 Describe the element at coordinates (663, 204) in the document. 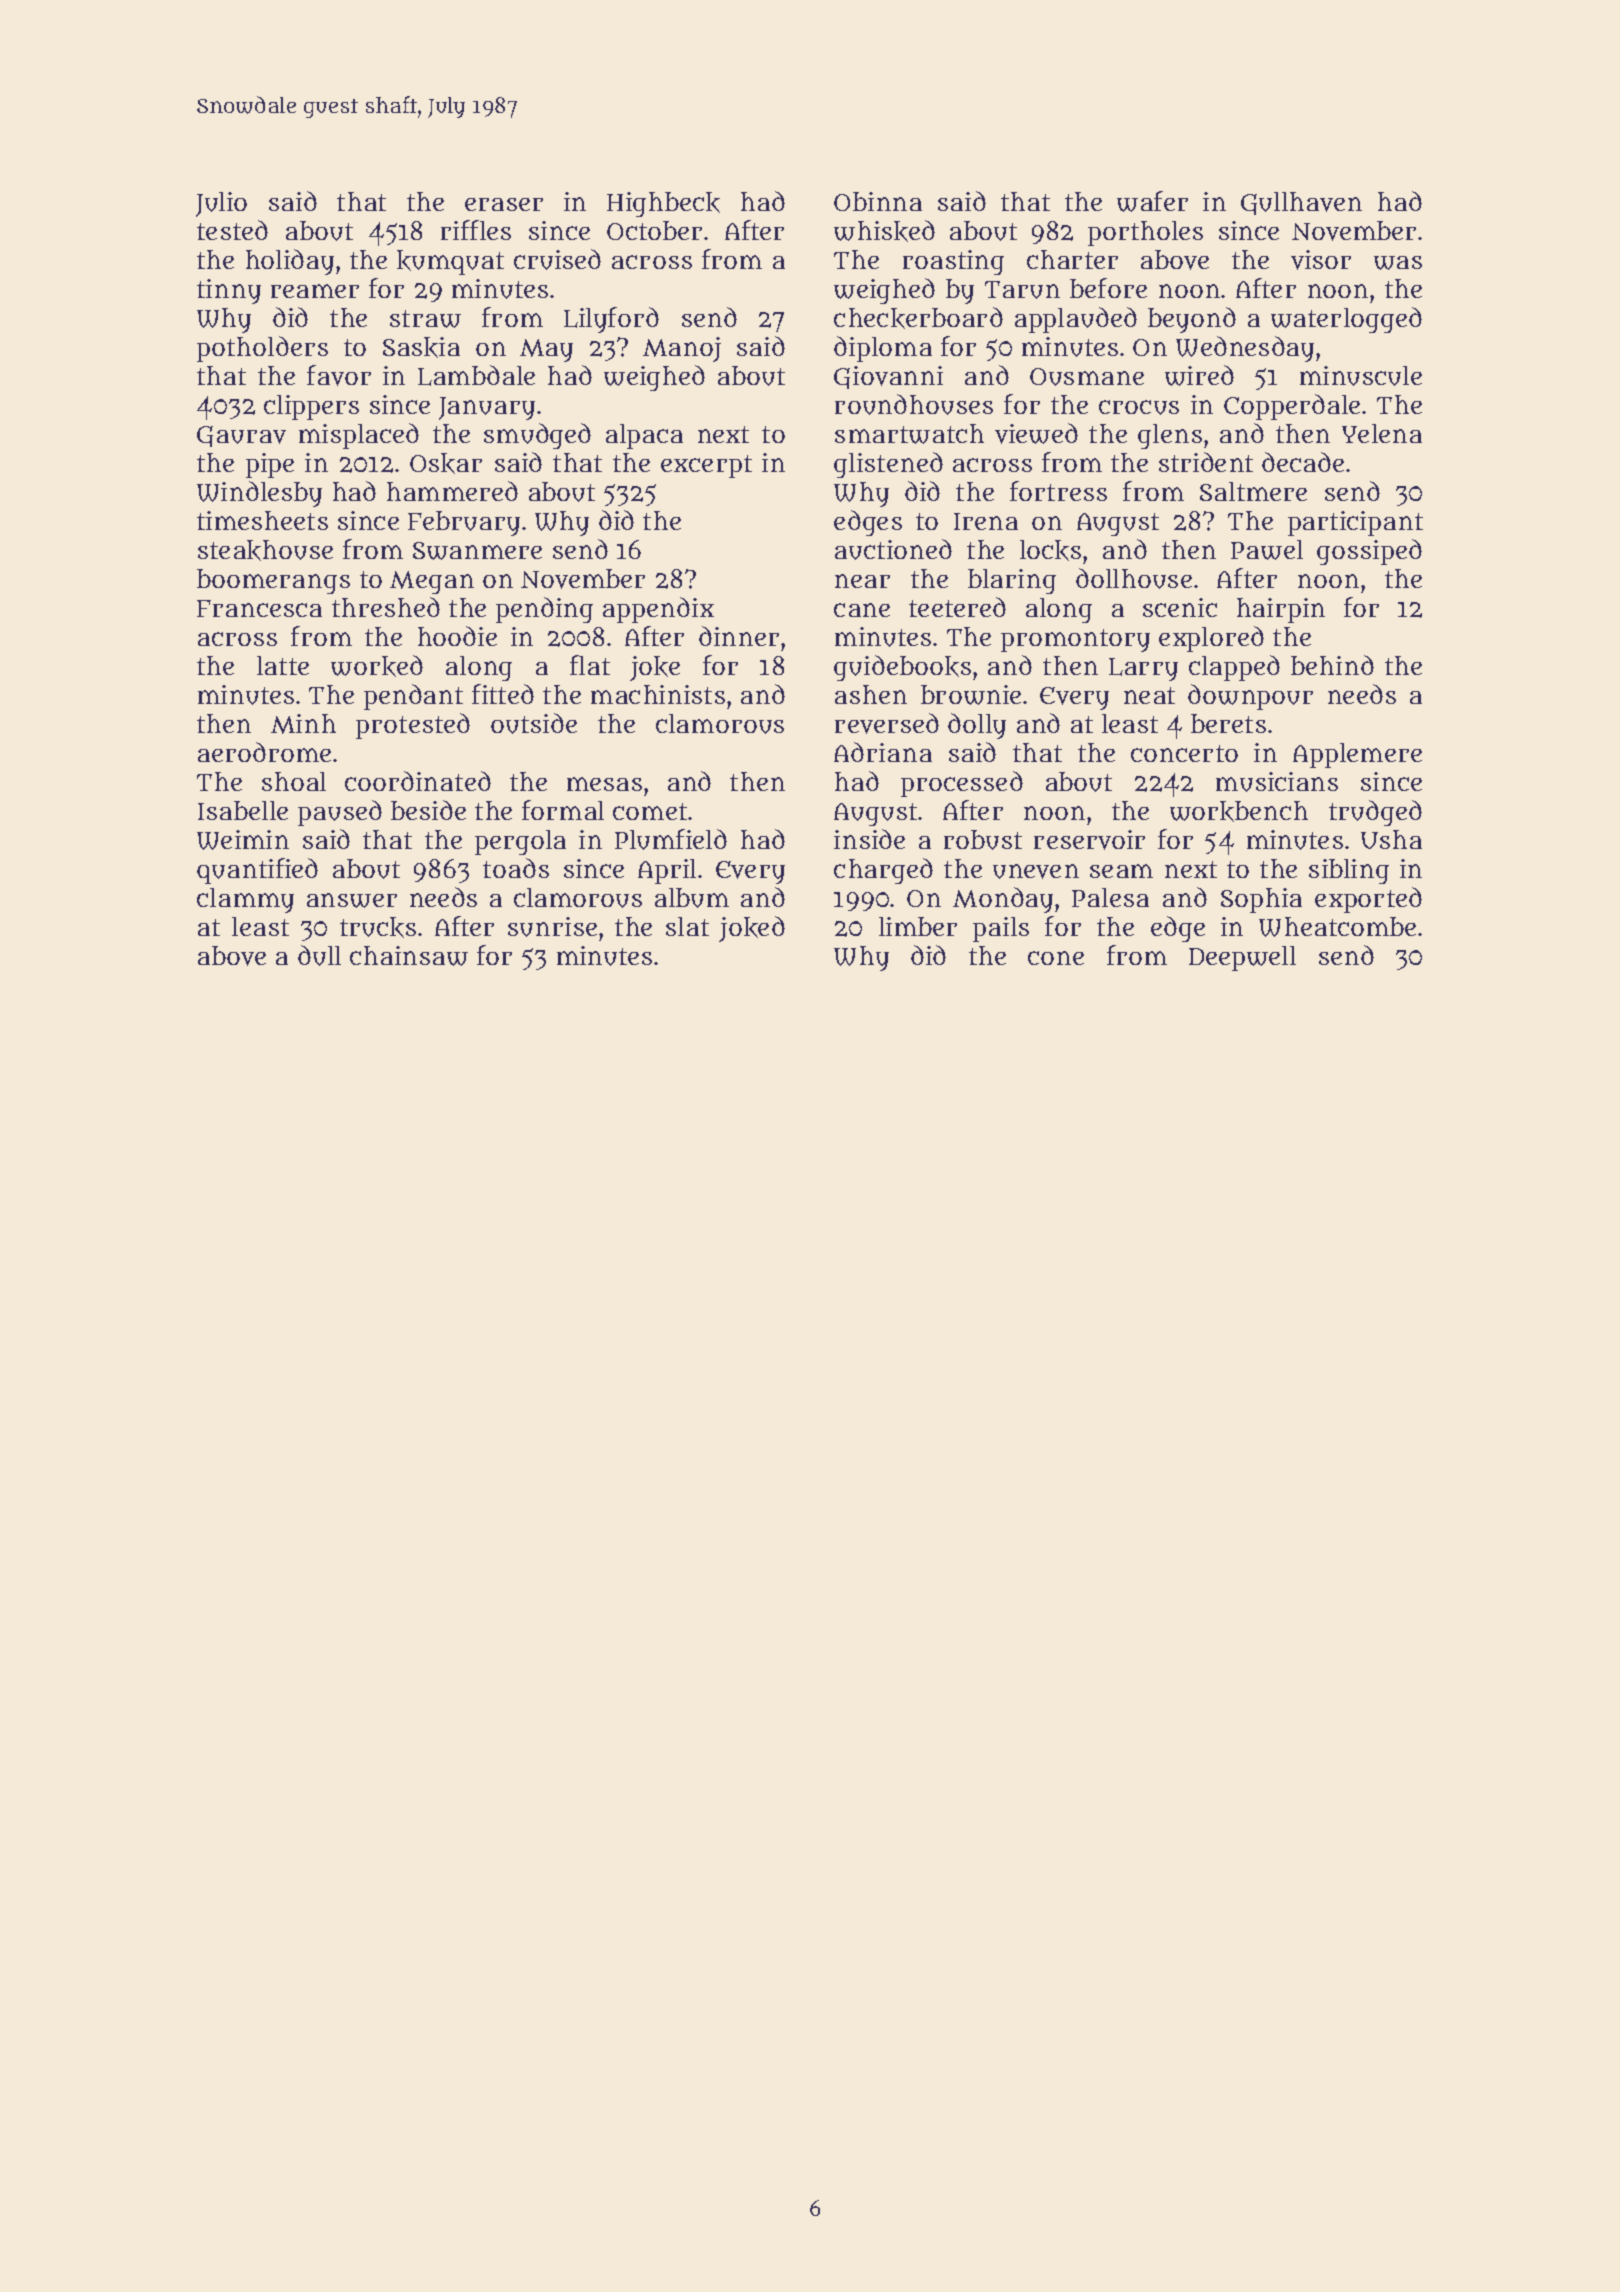

I see `Highbeck` at that location.
